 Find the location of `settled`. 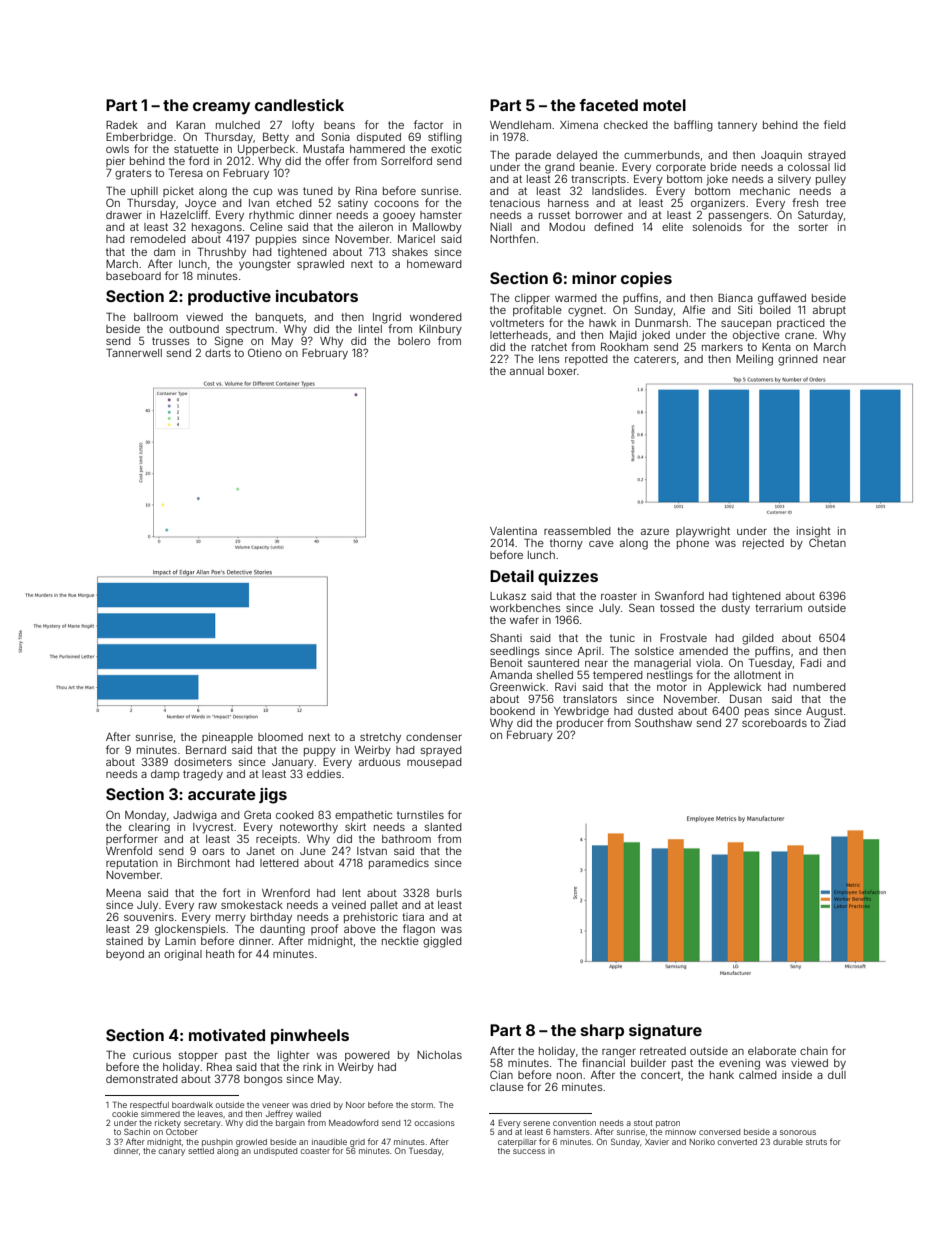

settled is located at coordinates (201, 1151).
